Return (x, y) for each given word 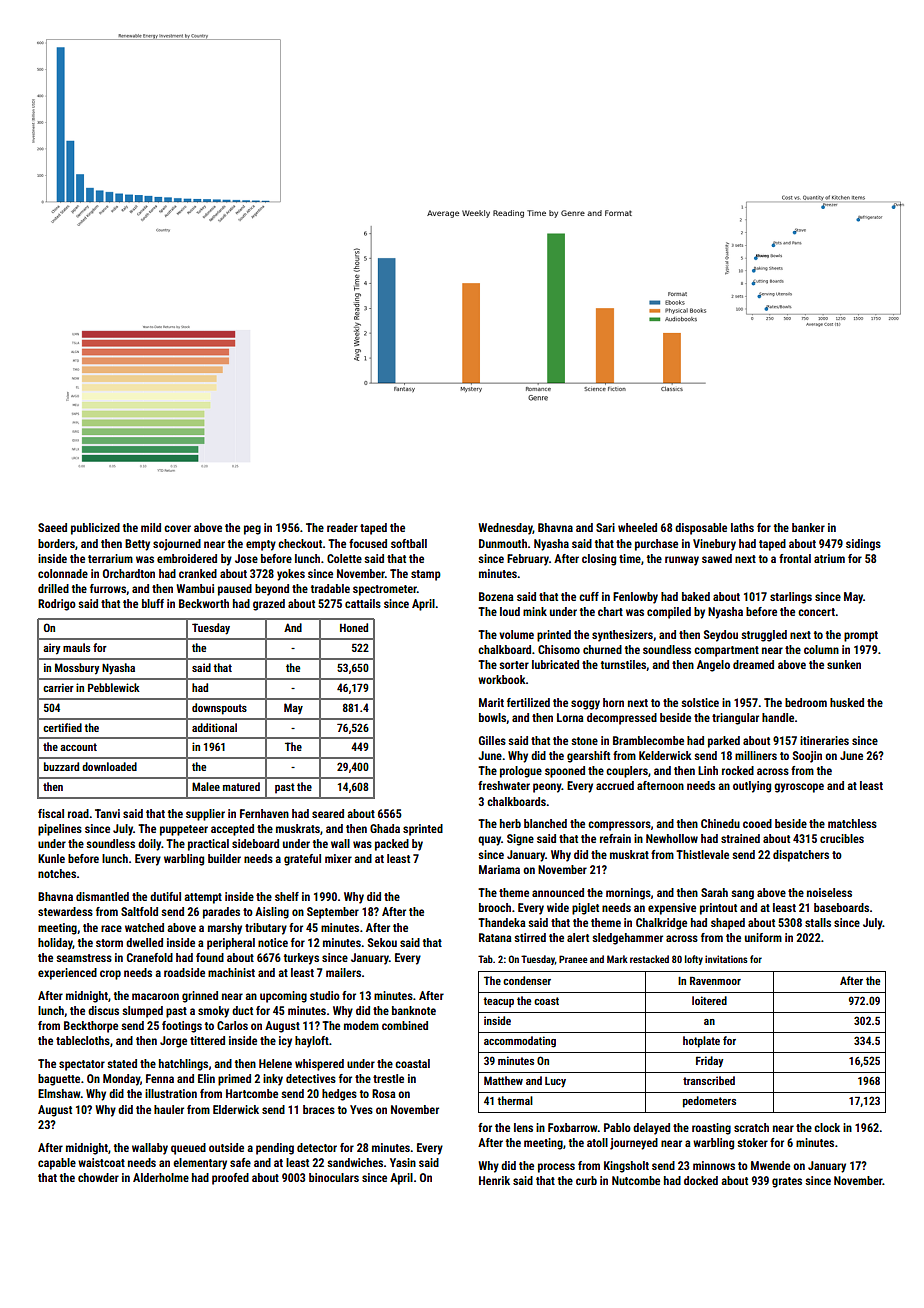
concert (816, 612)
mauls (76, 647)
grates (787, 1182)
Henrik (494, 1180)
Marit (491, 702)
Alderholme (161, 1177)
